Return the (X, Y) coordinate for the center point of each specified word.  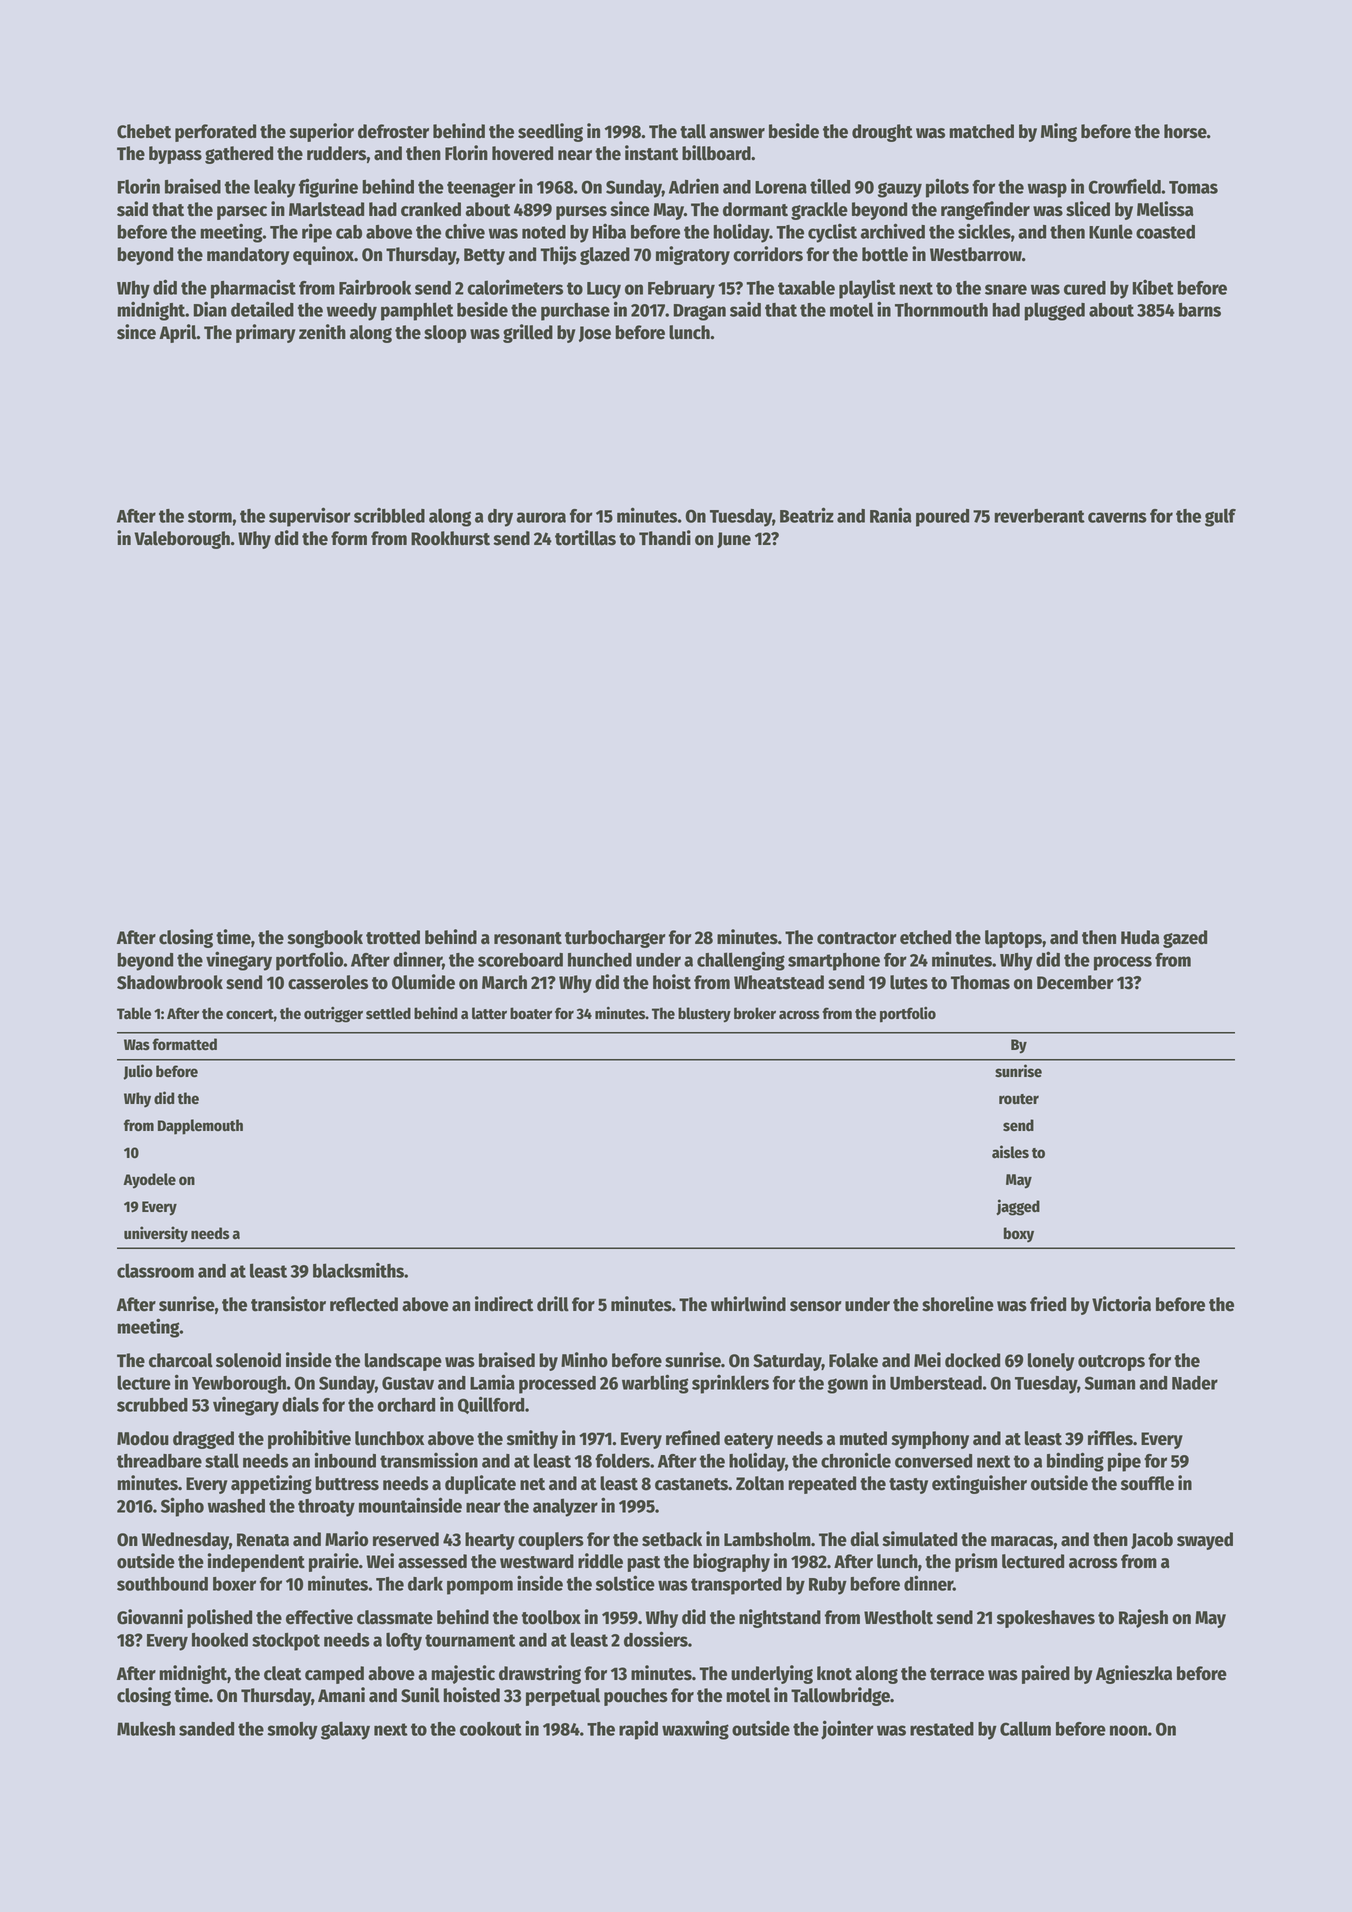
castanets (691, 1484)
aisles (1010, 1152)
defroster (393, 131)
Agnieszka (1134, 1674)
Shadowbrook (170, 982)
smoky (292, 1731)
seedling (550, 132)
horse (1185, 131)
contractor (857, 938)
